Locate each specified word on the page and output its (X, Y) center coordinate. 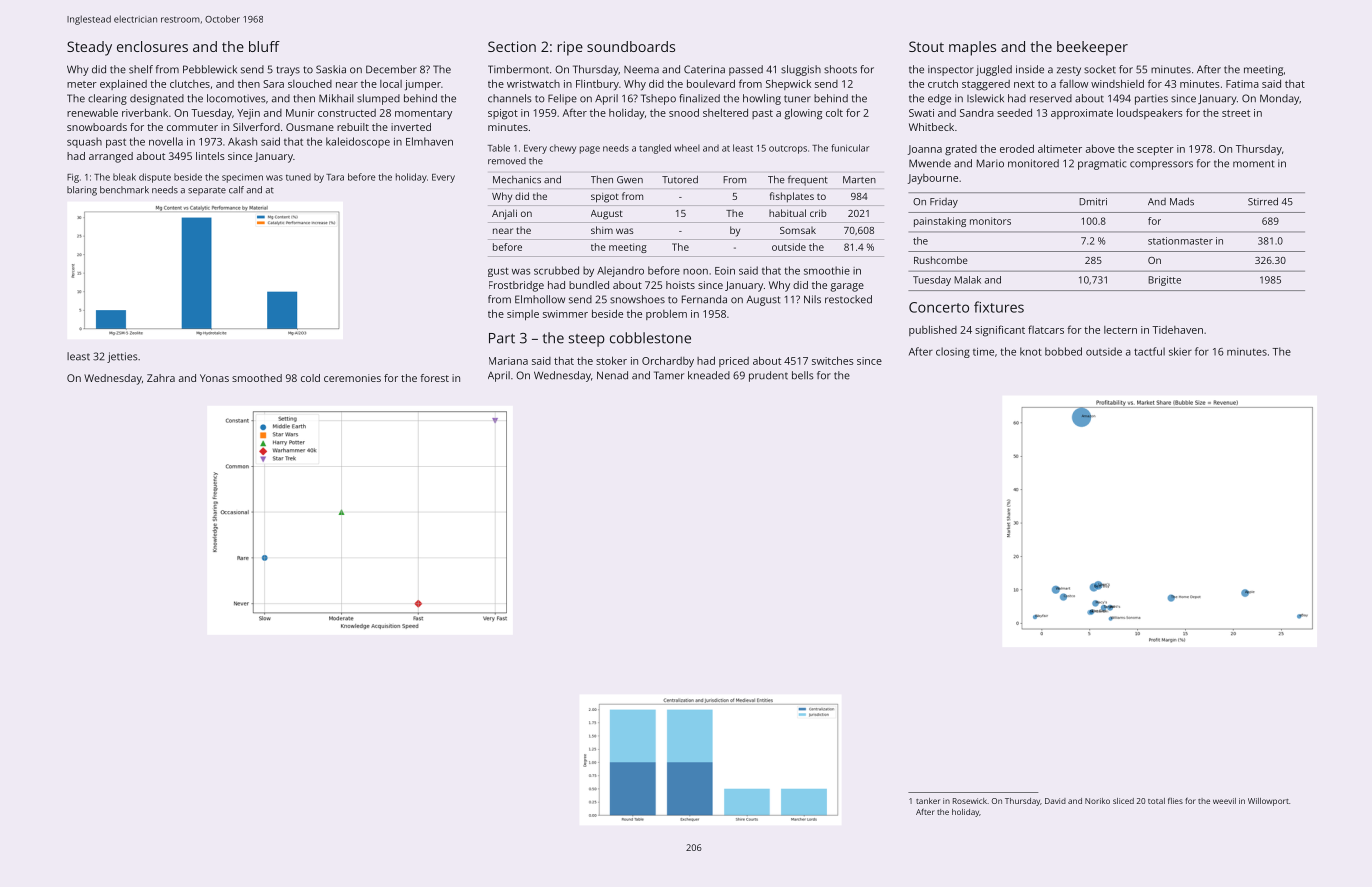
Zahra (161, 378)
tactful (1149, 351)
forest (434, 378)
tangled (655, 149)
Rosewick (970, 801)
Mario (990, 163)
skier (1180, 351)
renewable (92, 112)
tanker (928, 801)
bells (803, 375)
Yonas (214, 378)
